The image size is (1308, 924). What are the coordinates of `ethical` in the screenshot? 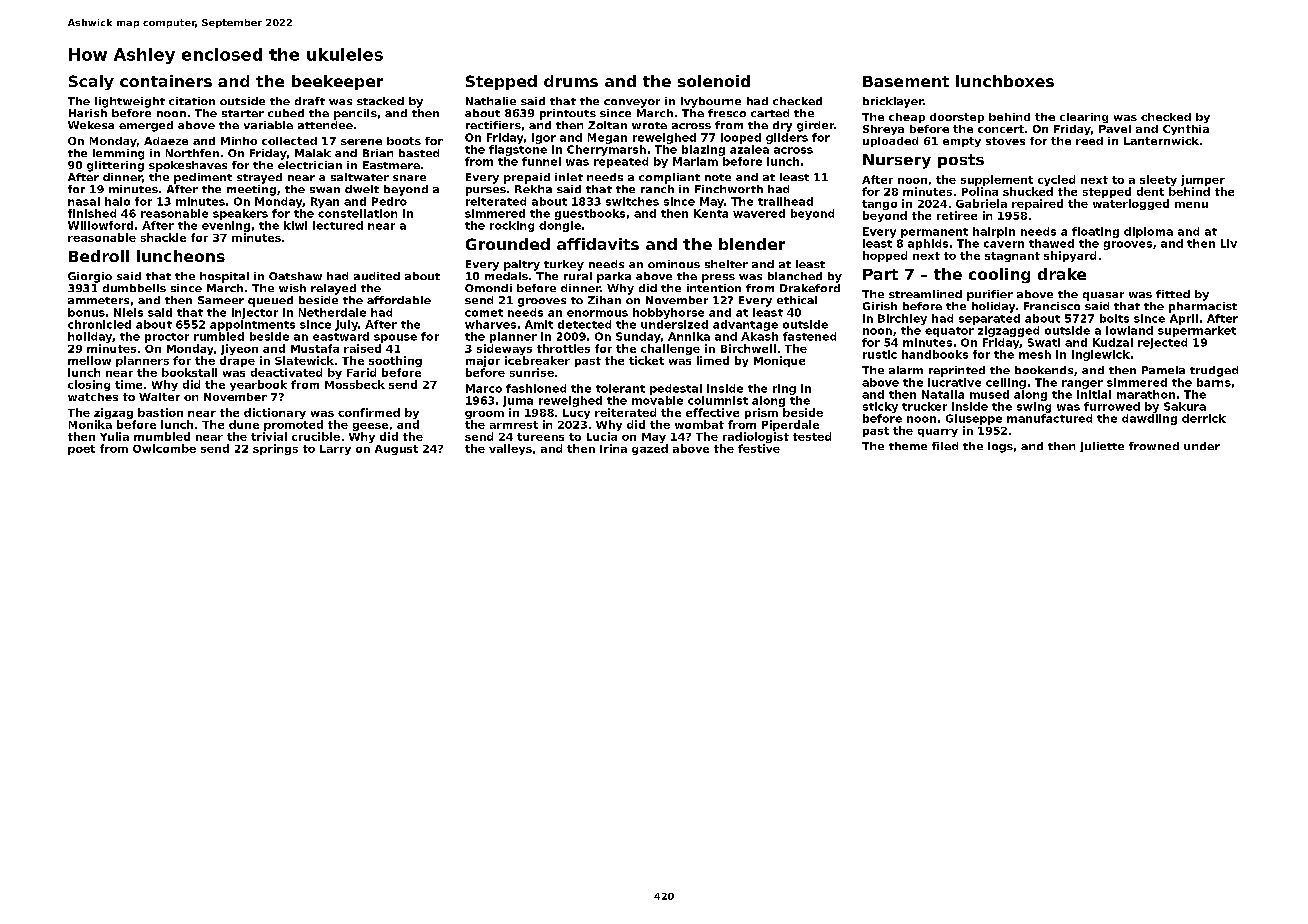 It's located at (797, 300).
